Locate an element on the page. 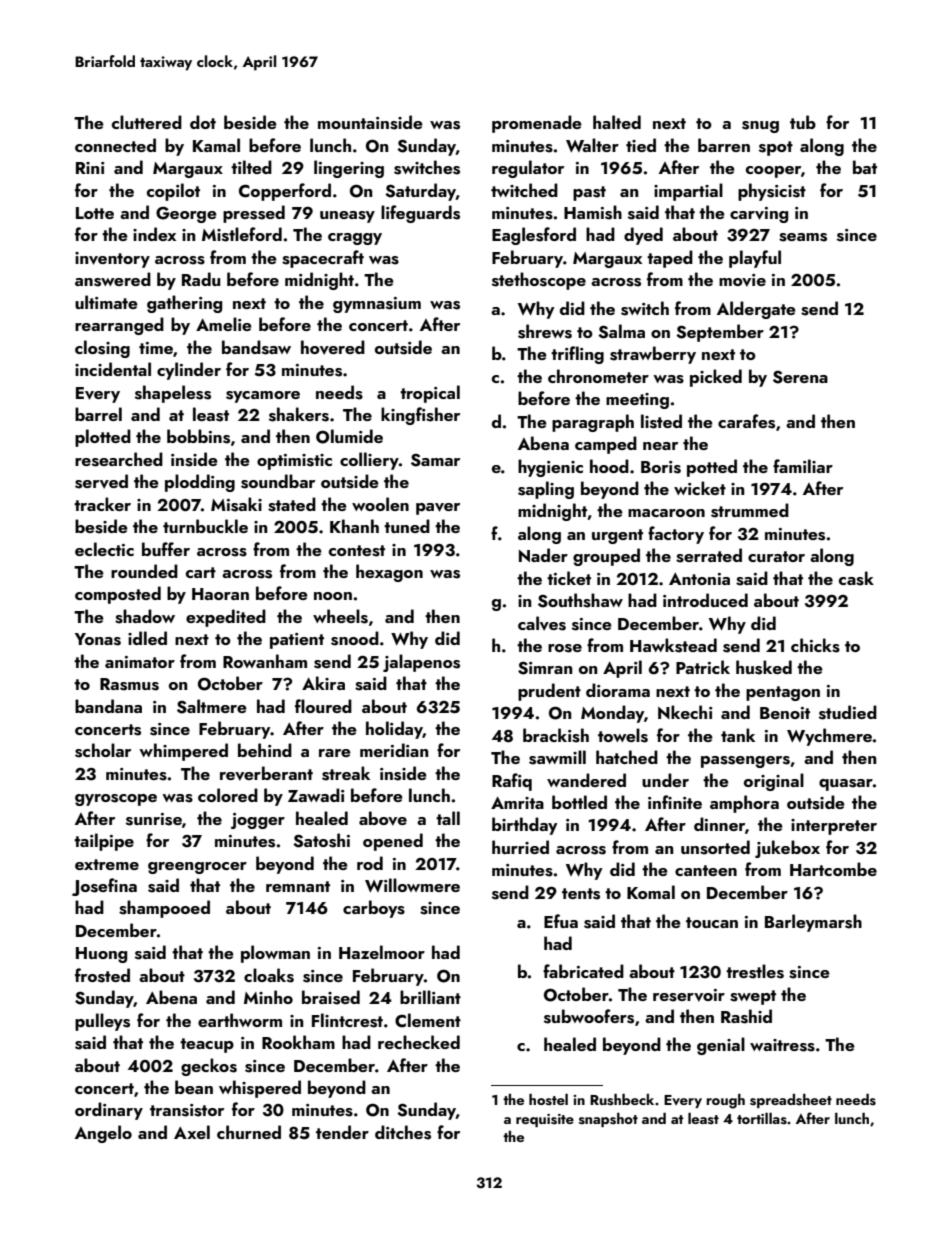  extreme is located at coordinates (107, 864).
